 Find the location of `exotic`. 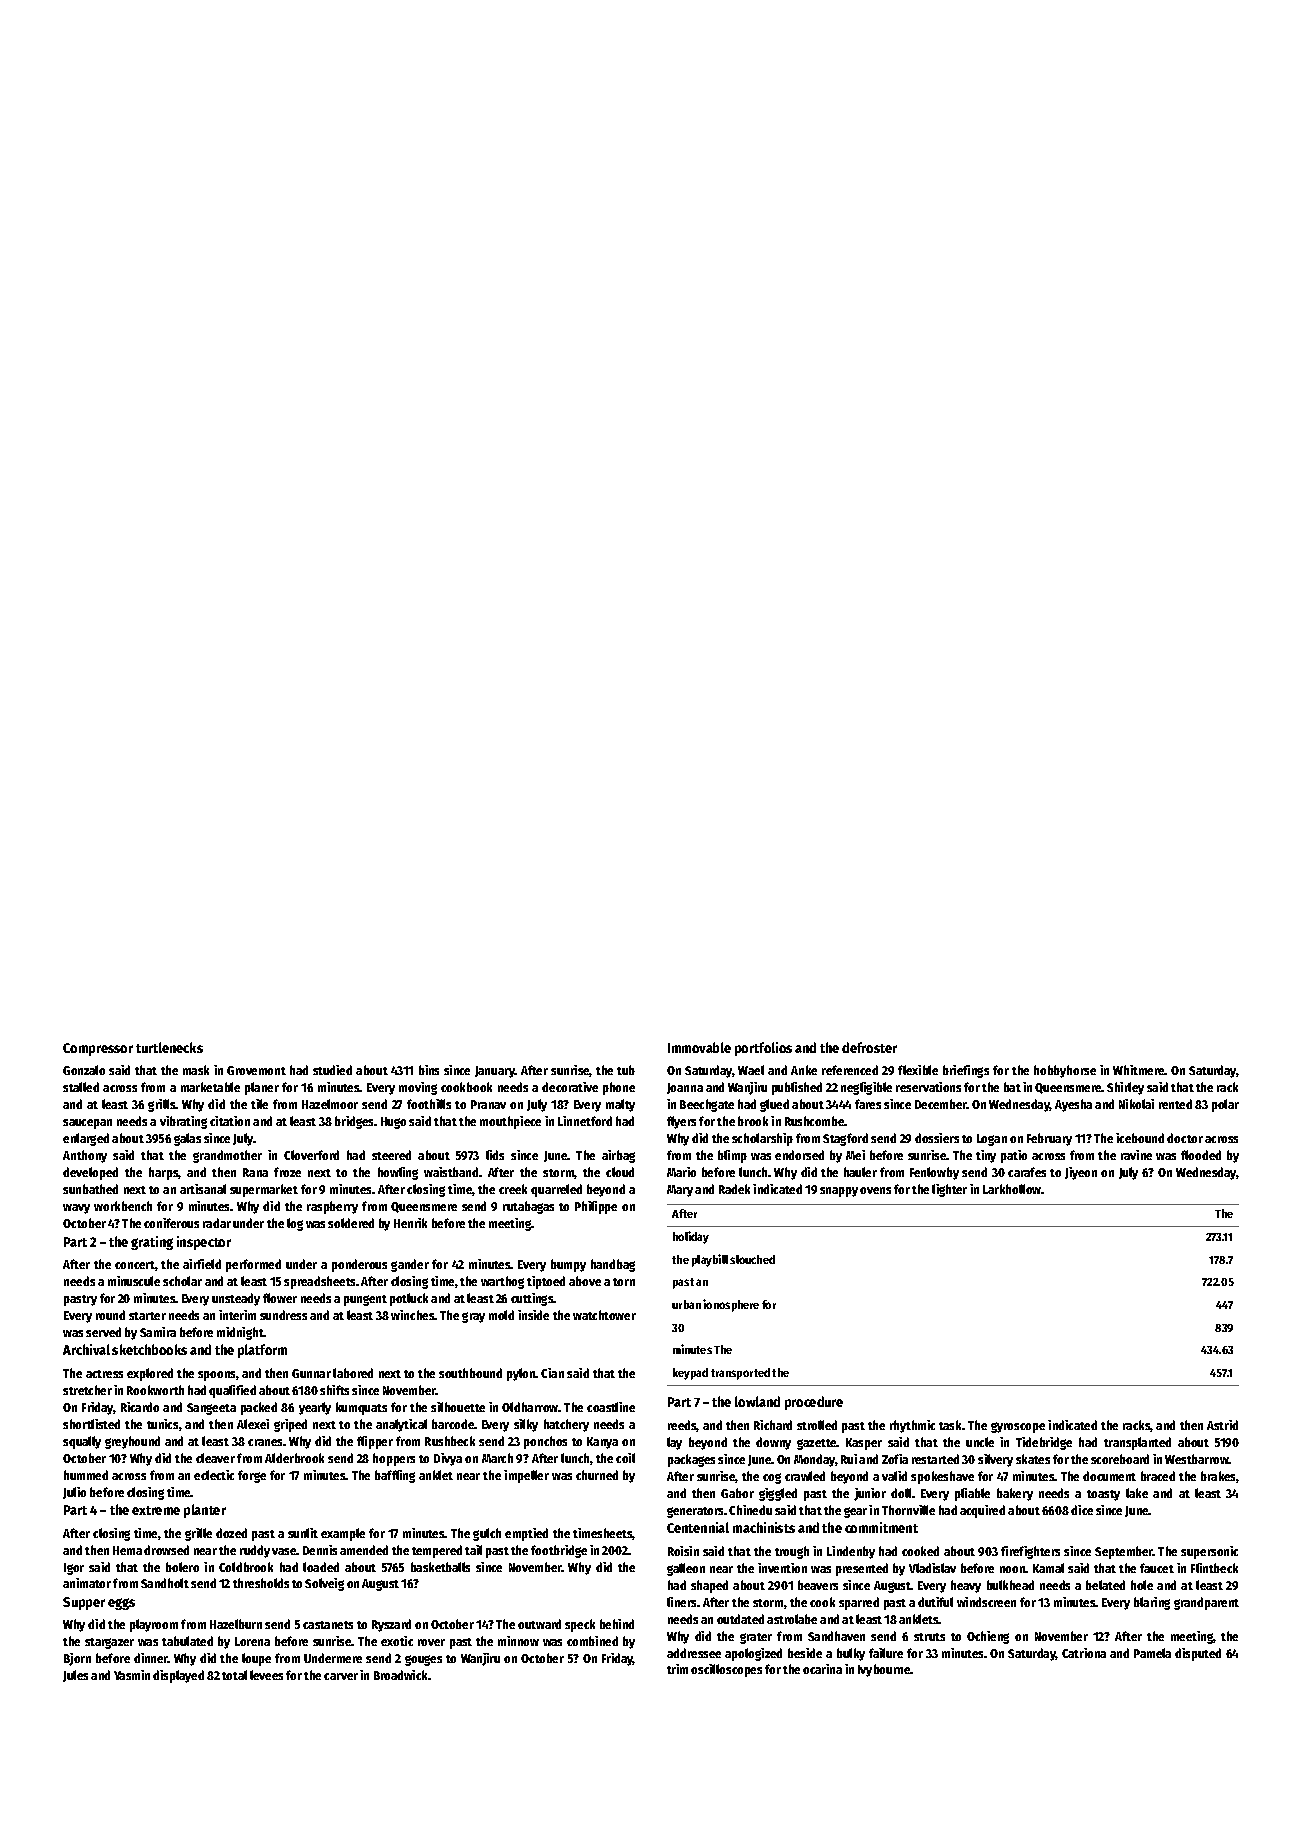

exotic is located at coordinates (397, 1641).
